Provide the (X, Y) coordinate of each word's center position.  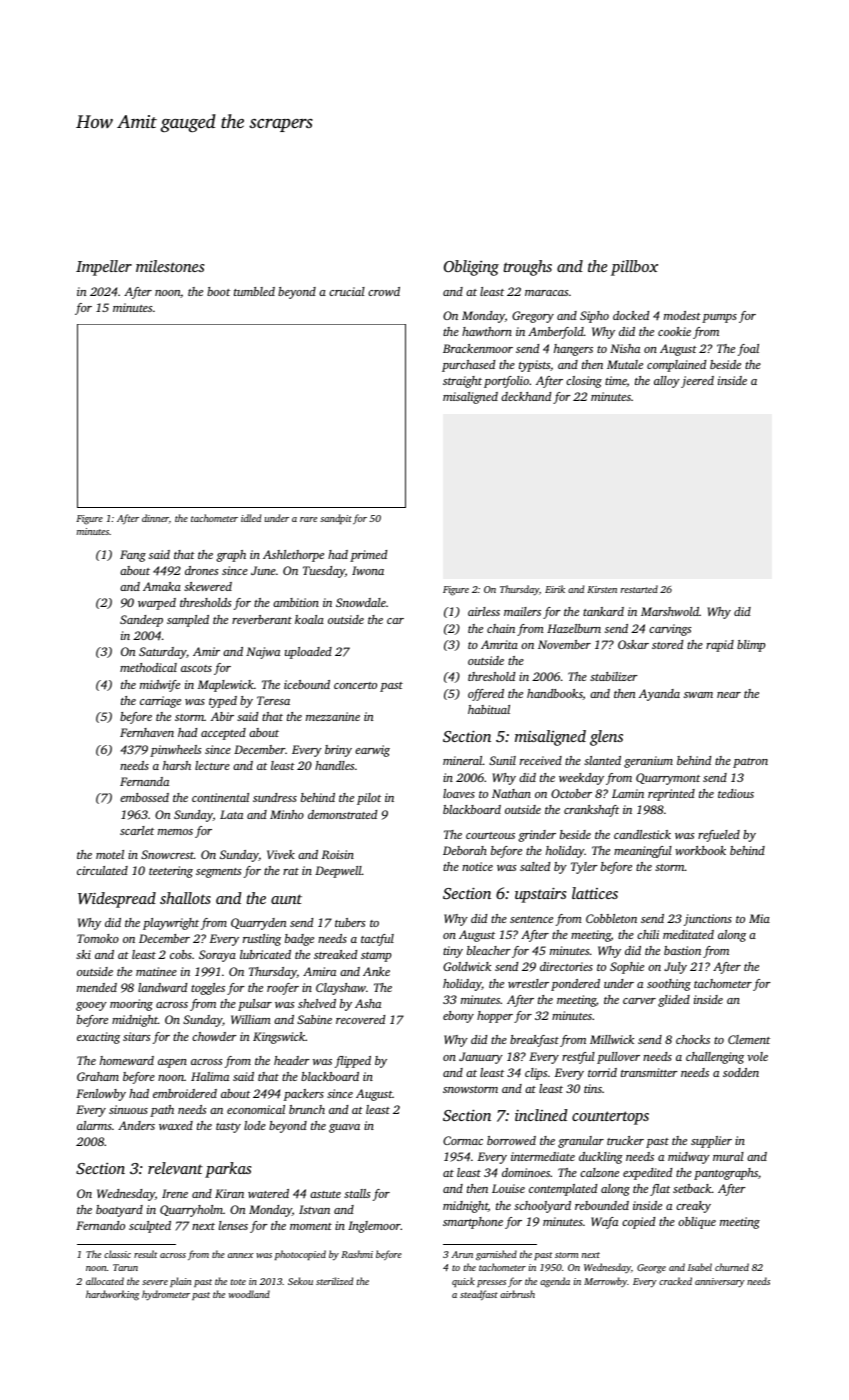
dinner (155, 518)
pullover (618, 1058)
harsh (177, 765)
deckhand (526, 396)
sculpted (150, 1227)
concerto (355, 685)
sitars (136, 1036)
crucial (347, 291)
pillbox (634, 268)
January (481, 1058)
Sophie (627, 968)
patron (750, 763)
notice (477, 866)
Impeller (104, 268)
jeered (697, 382)
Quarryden (259, 924)
